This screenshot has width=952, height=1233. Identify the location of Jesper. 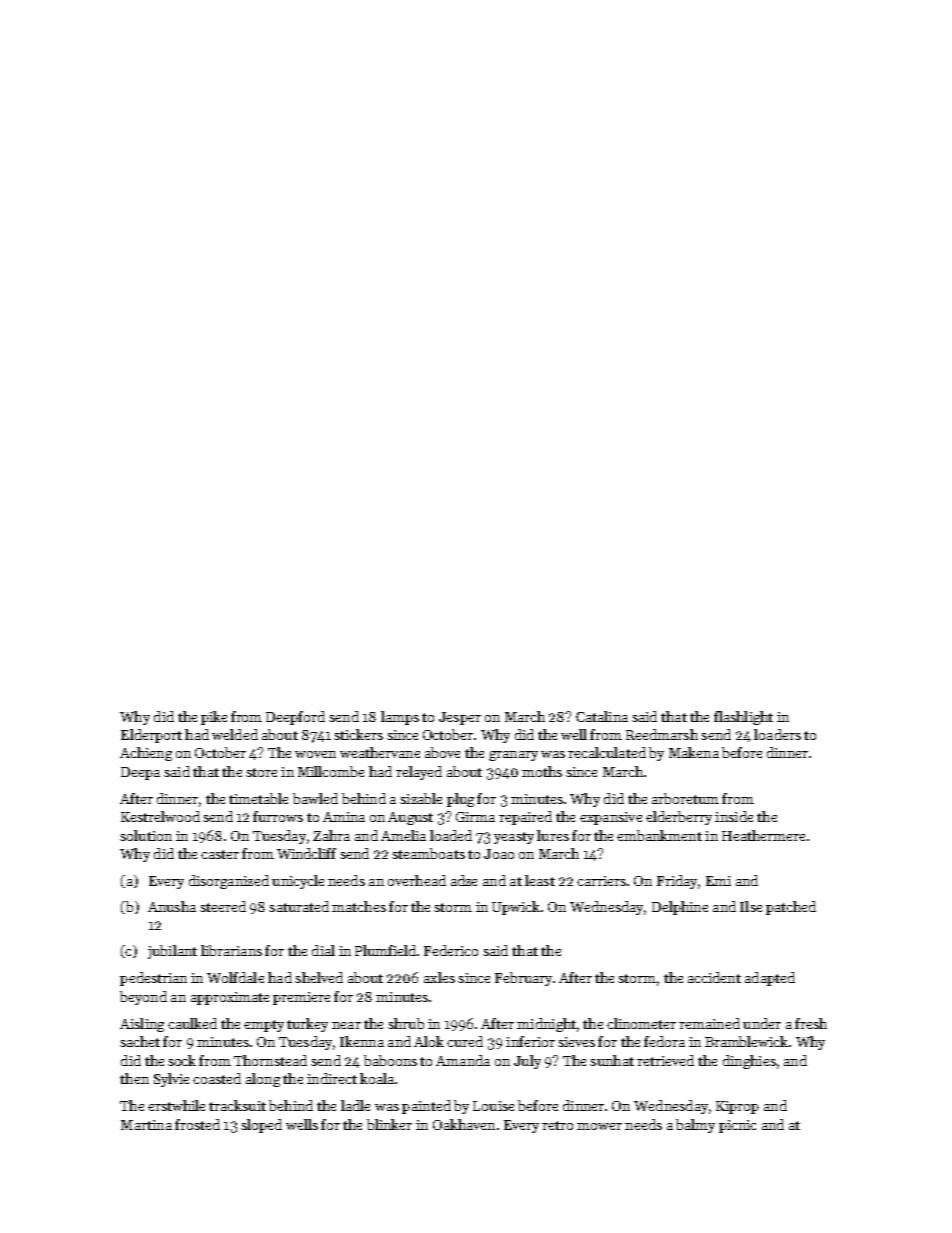
(460, 718).
